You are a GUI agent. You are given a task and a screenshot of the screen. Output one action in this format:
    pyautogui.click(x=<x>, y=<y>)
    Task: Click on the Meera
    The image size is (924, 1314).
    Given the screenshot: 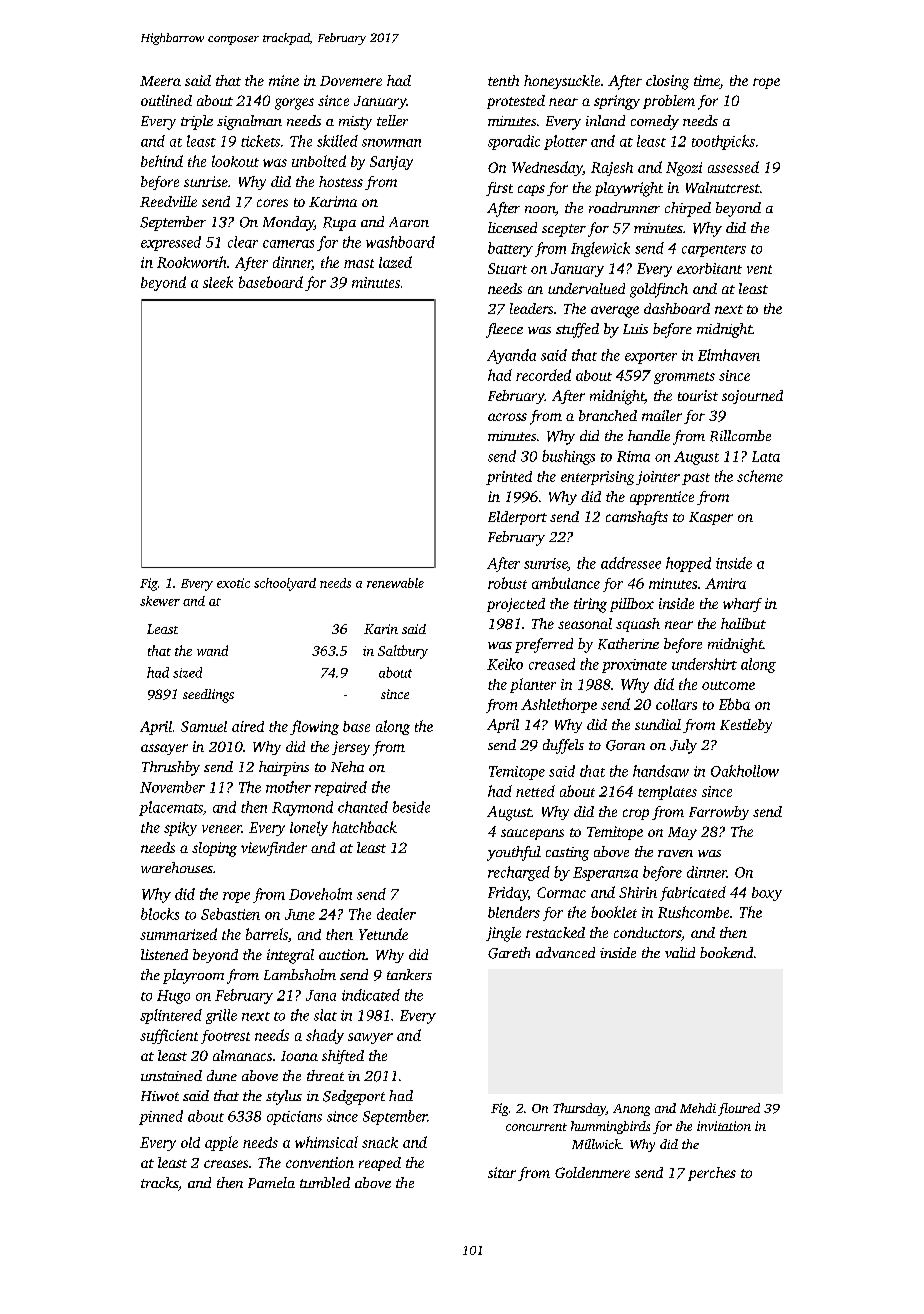 What is the action you would take?
    pyautogui.click(x=160, y=81)
